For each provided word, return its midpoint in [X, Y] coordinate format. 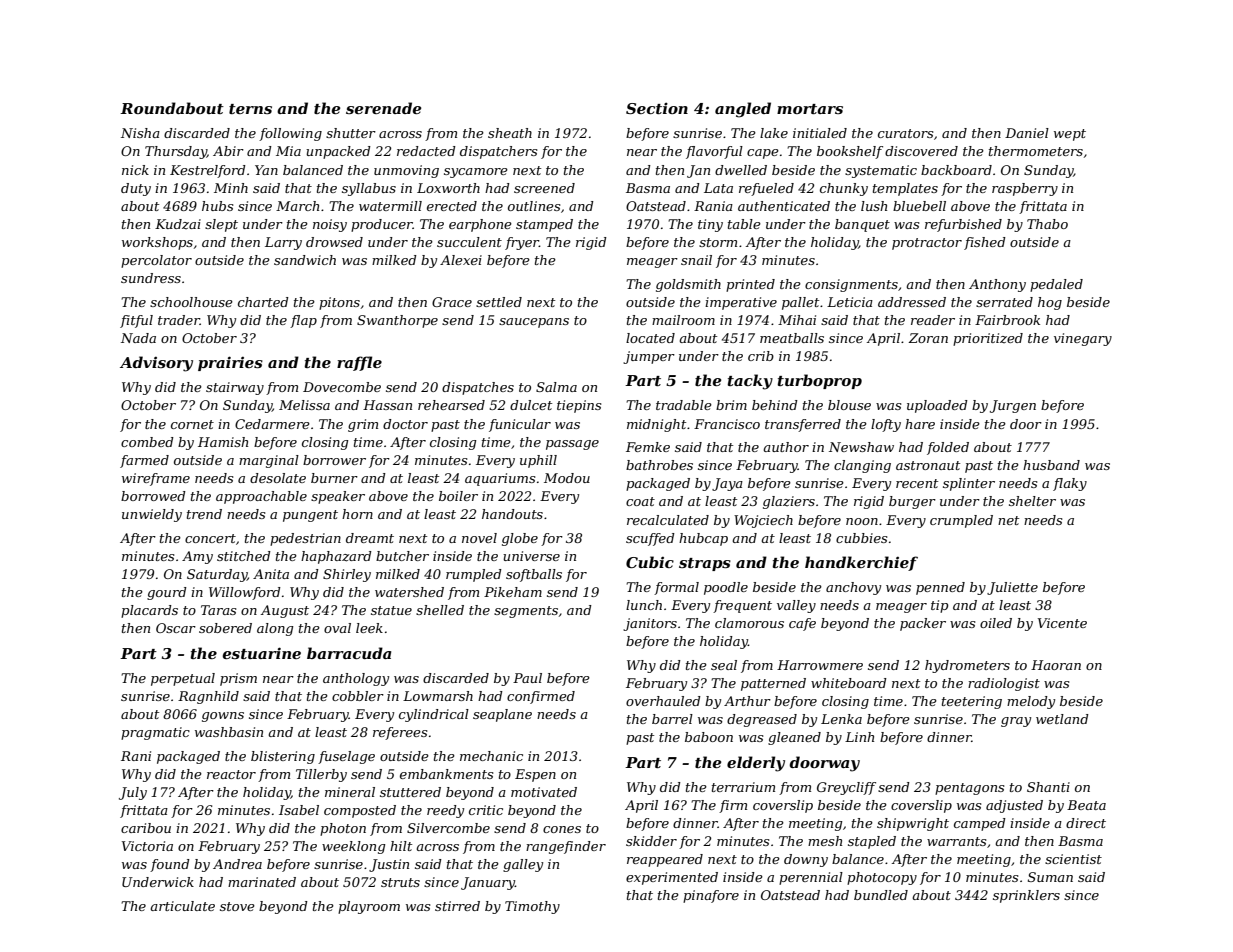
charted [263, 302]
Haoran [1056, 665]
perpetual [183, 679]
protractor [927, 244]
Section [657, 108]
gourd [167, 593]
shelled [440, 610]
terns [250, 109]
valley [796, 606]
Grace [452, 302]
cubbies [861, 538]
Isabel [299, 810]
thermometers [1036, 151]
